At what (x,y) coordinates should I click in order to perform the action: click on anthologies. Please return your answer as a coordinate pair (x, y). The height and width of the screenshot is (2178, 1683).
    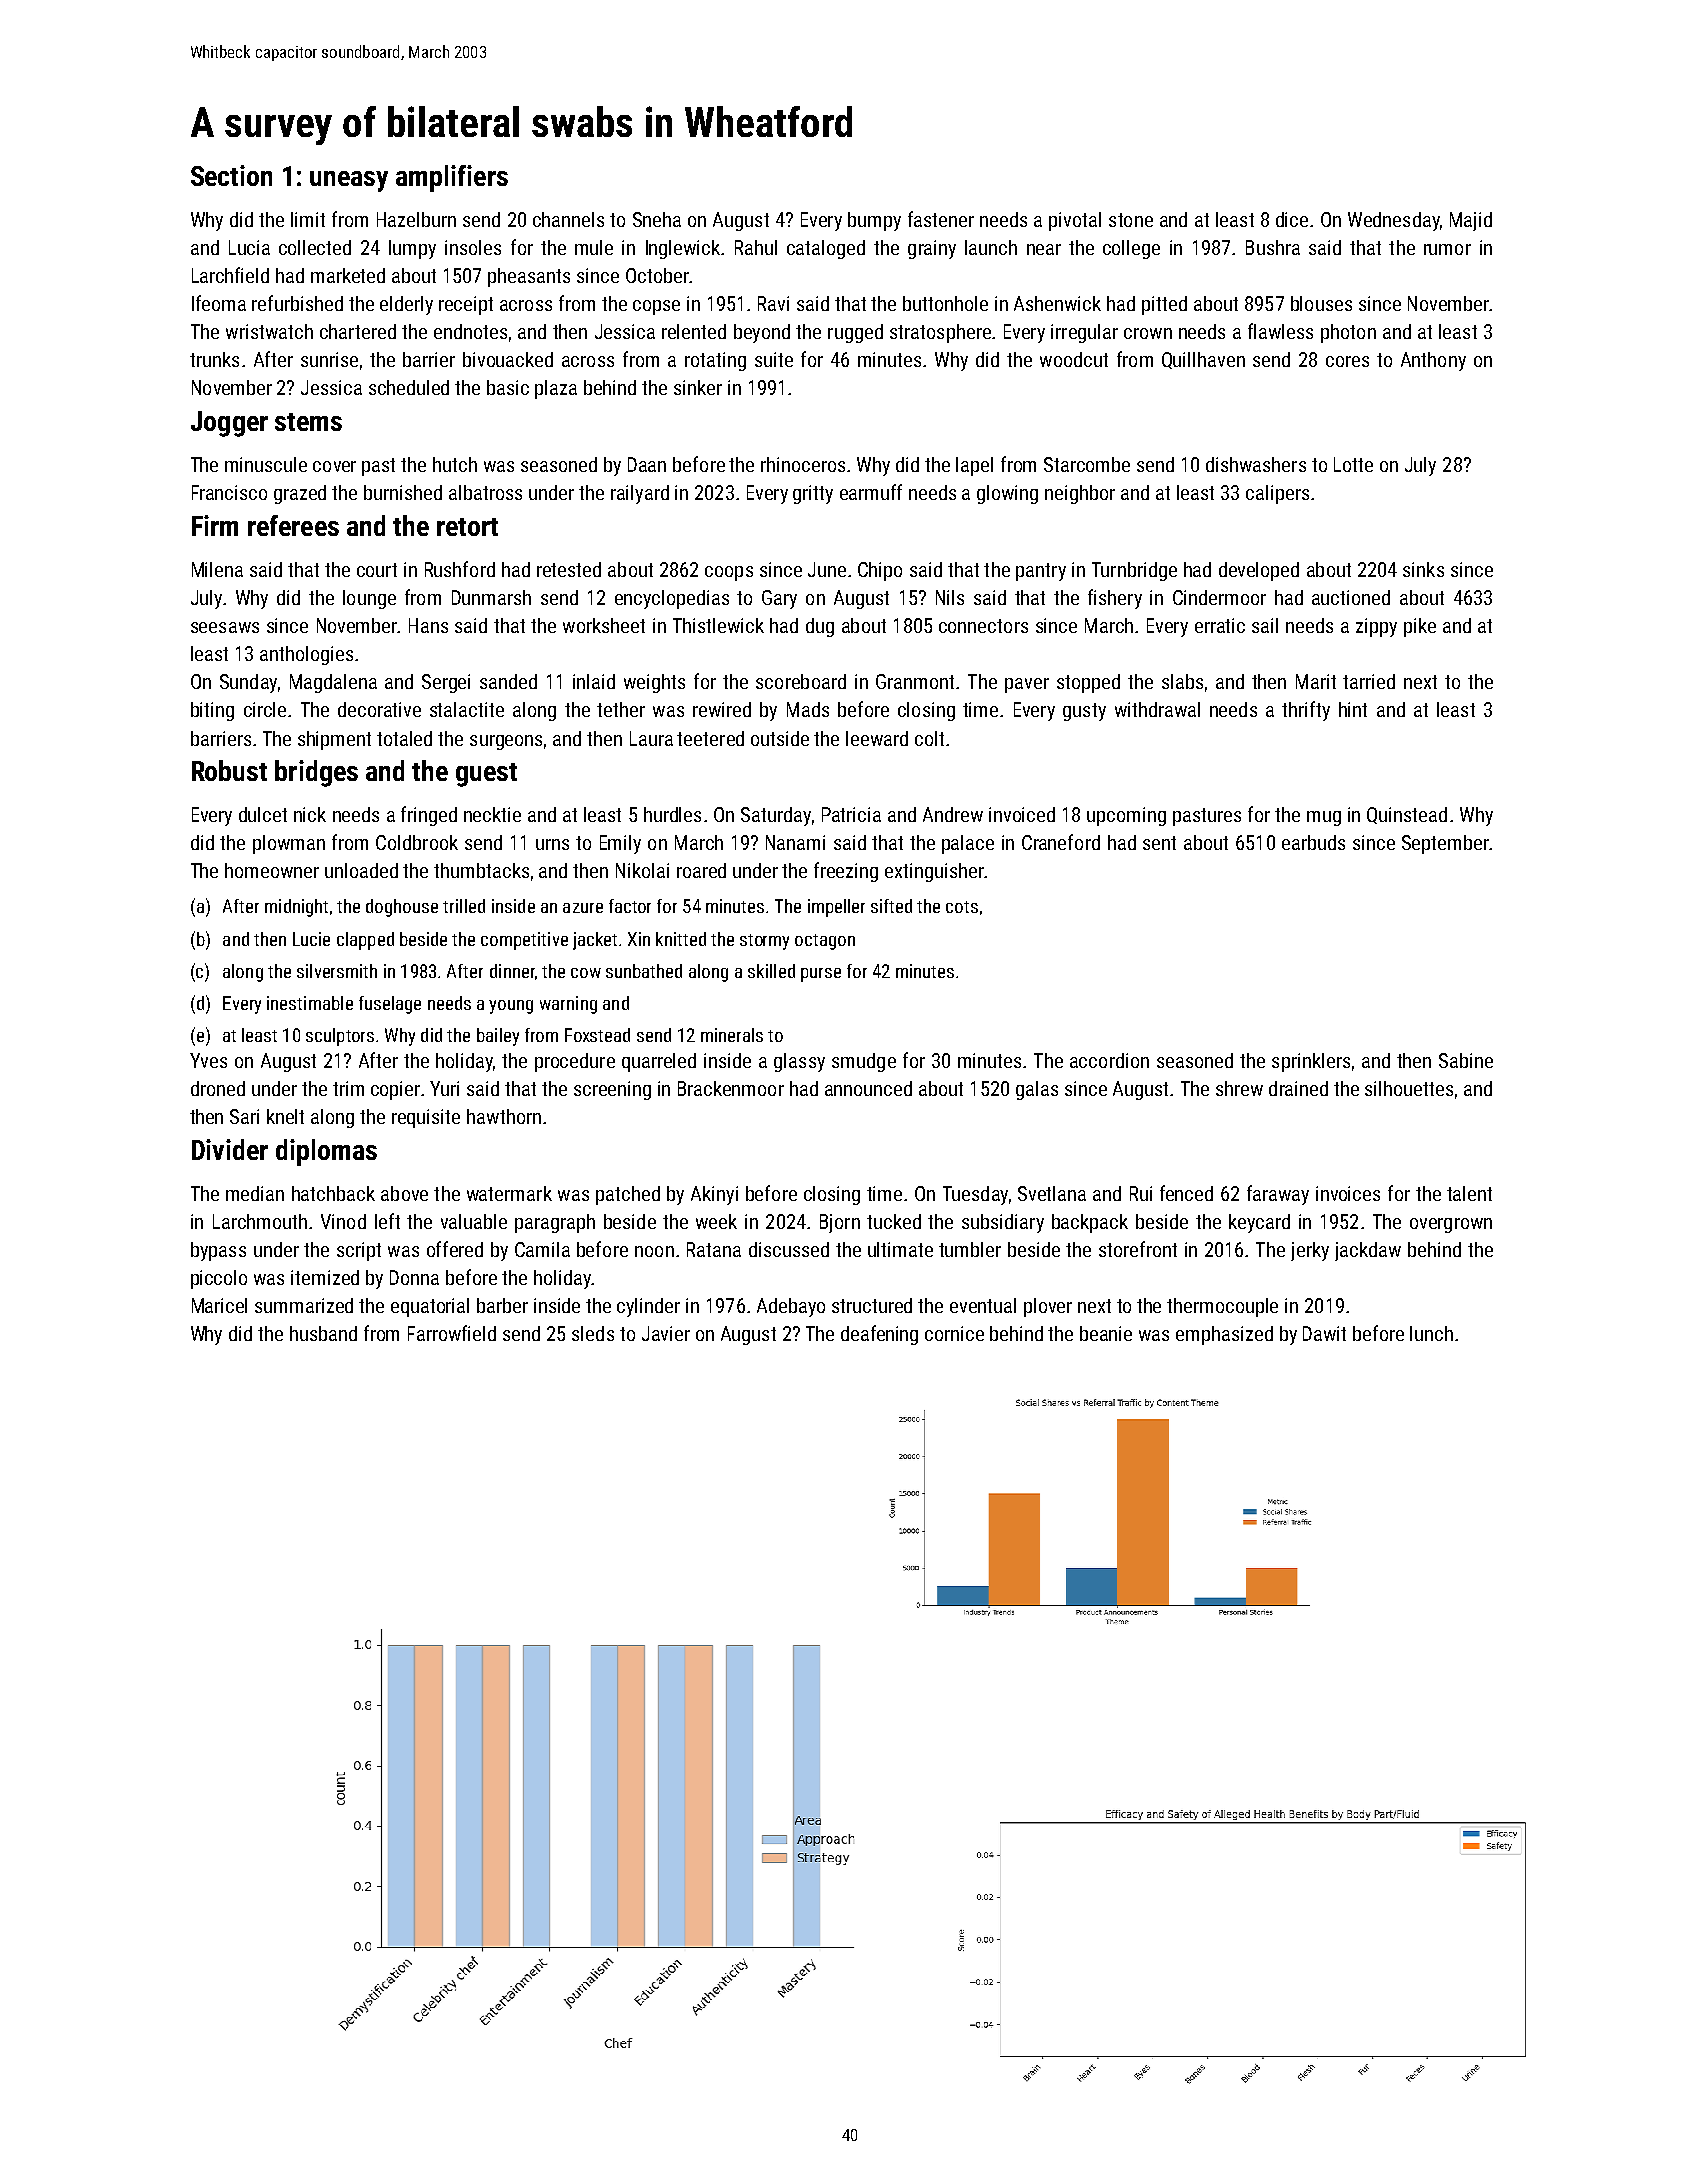
    Looking at the image, I should click on (306, 655).
